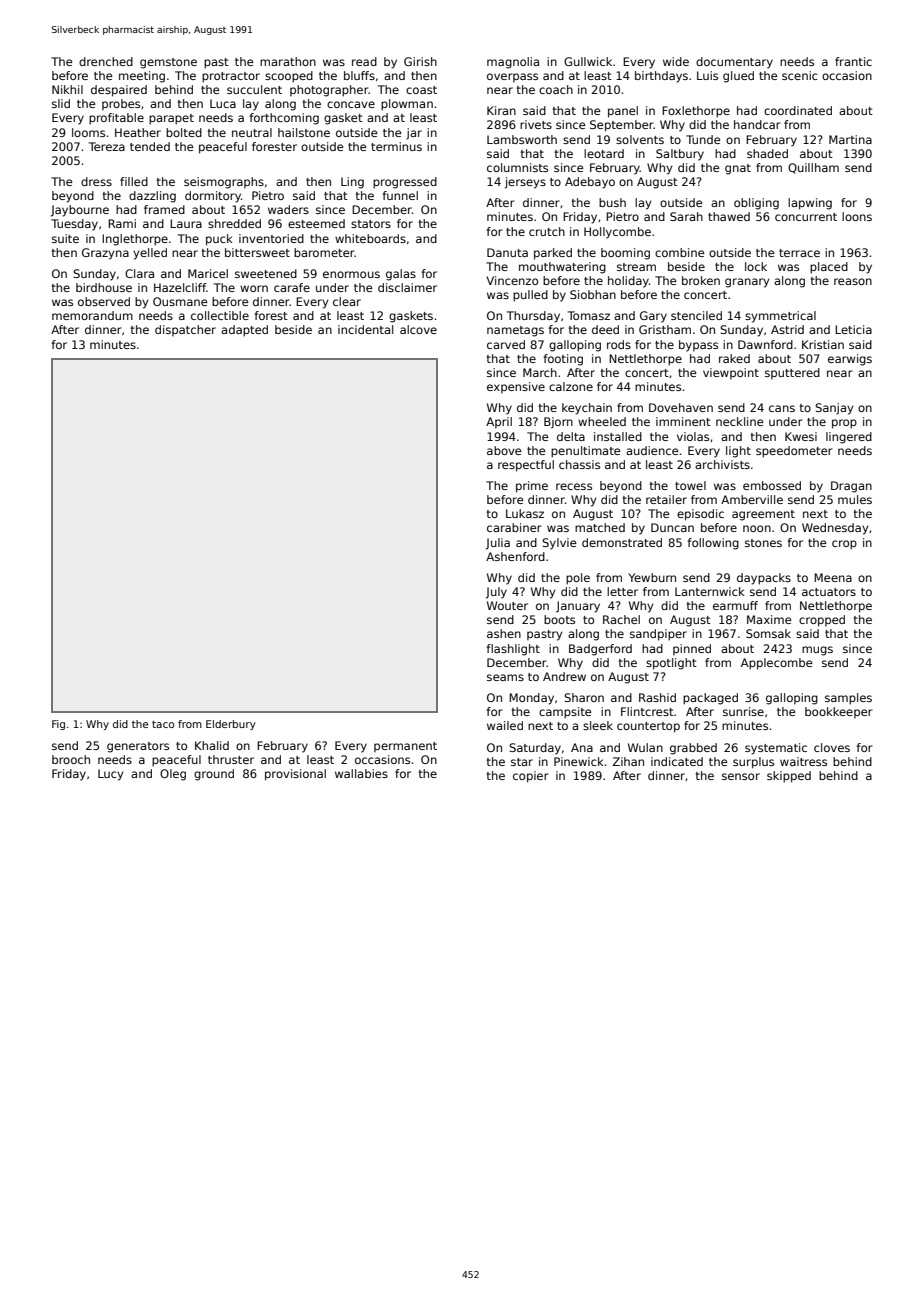  I want to click on earmuff, so click(735, 605).
